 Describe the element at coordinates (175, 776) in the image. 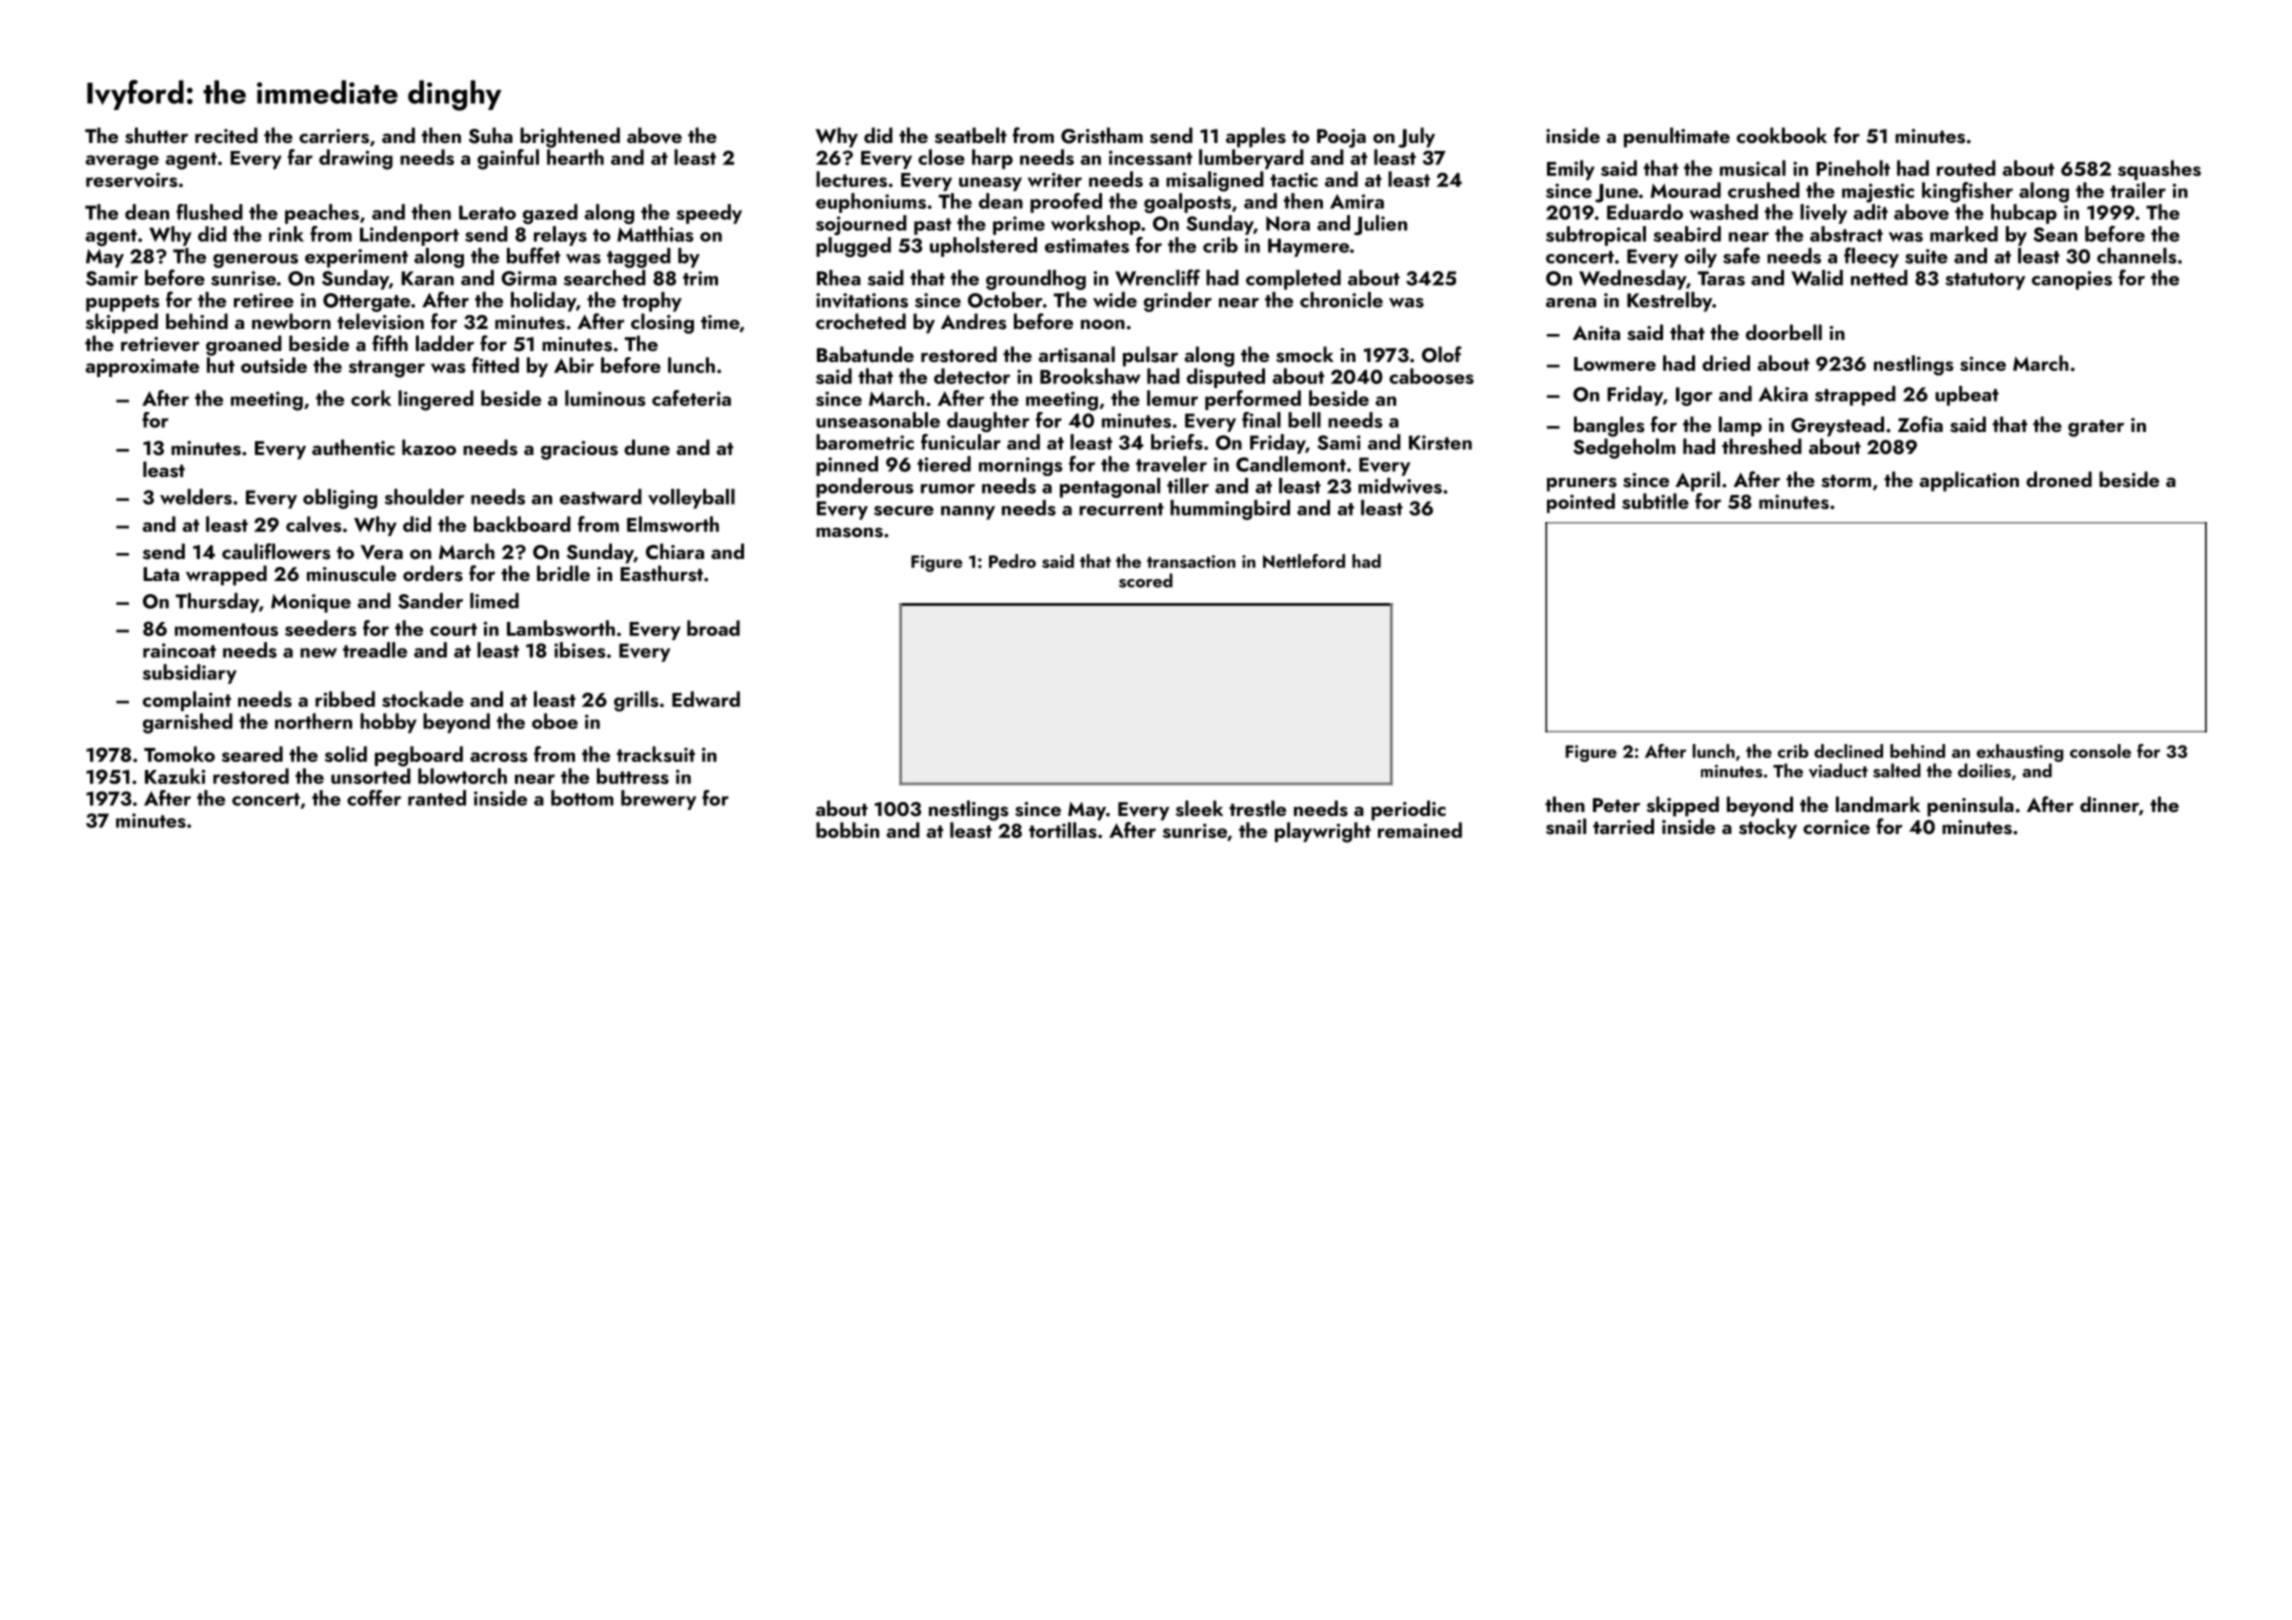

I see `Kazuki` at that location.
